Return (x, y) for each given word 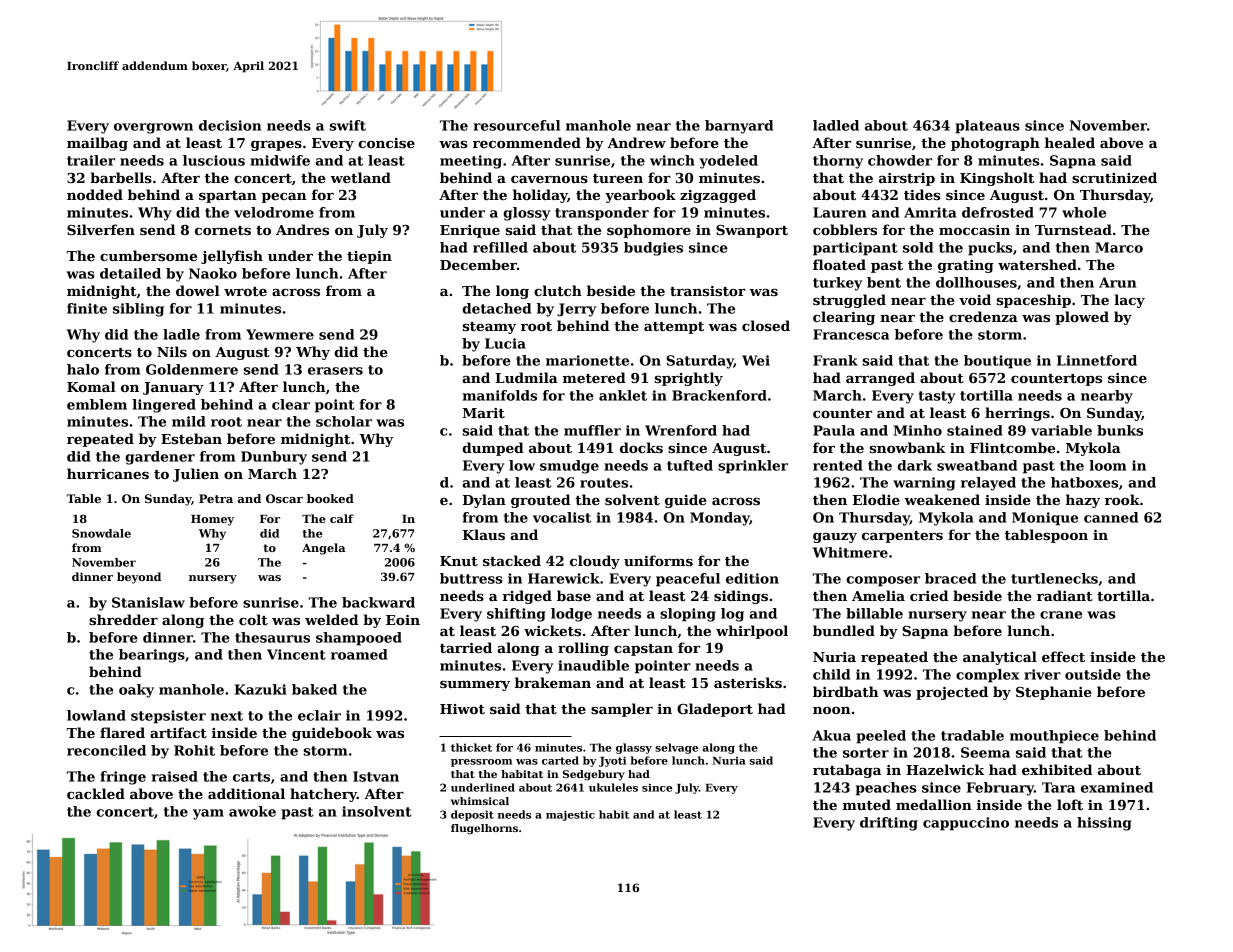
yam (208, 814)
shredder (123, 619)
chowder (900, 160)
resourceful (517, 125)
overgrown (153, 128)
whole (1084, 212)
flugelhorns (484, 829)
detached (496, 308)
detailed (130, 273)
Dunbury (274, 458)
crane (1061, 615)
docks (641, 447)
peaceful (688, 580)
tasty (936, 397)
